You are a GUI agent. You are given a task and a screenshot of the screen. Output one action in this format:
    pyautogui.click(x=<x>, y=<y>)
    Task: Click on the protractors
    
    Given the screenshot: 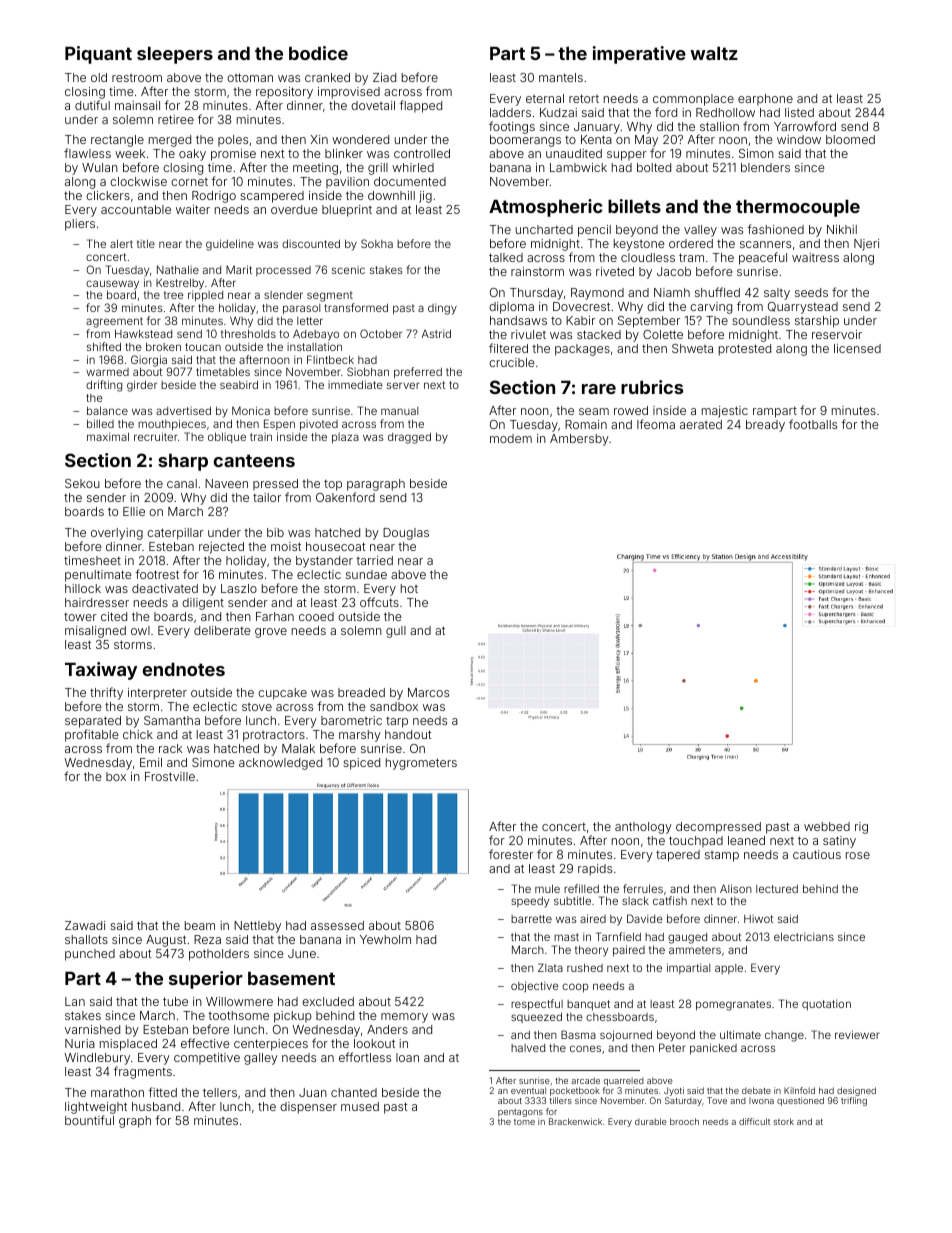 What is the action you would take?
    pyautogui.click(x=274, y=736)
